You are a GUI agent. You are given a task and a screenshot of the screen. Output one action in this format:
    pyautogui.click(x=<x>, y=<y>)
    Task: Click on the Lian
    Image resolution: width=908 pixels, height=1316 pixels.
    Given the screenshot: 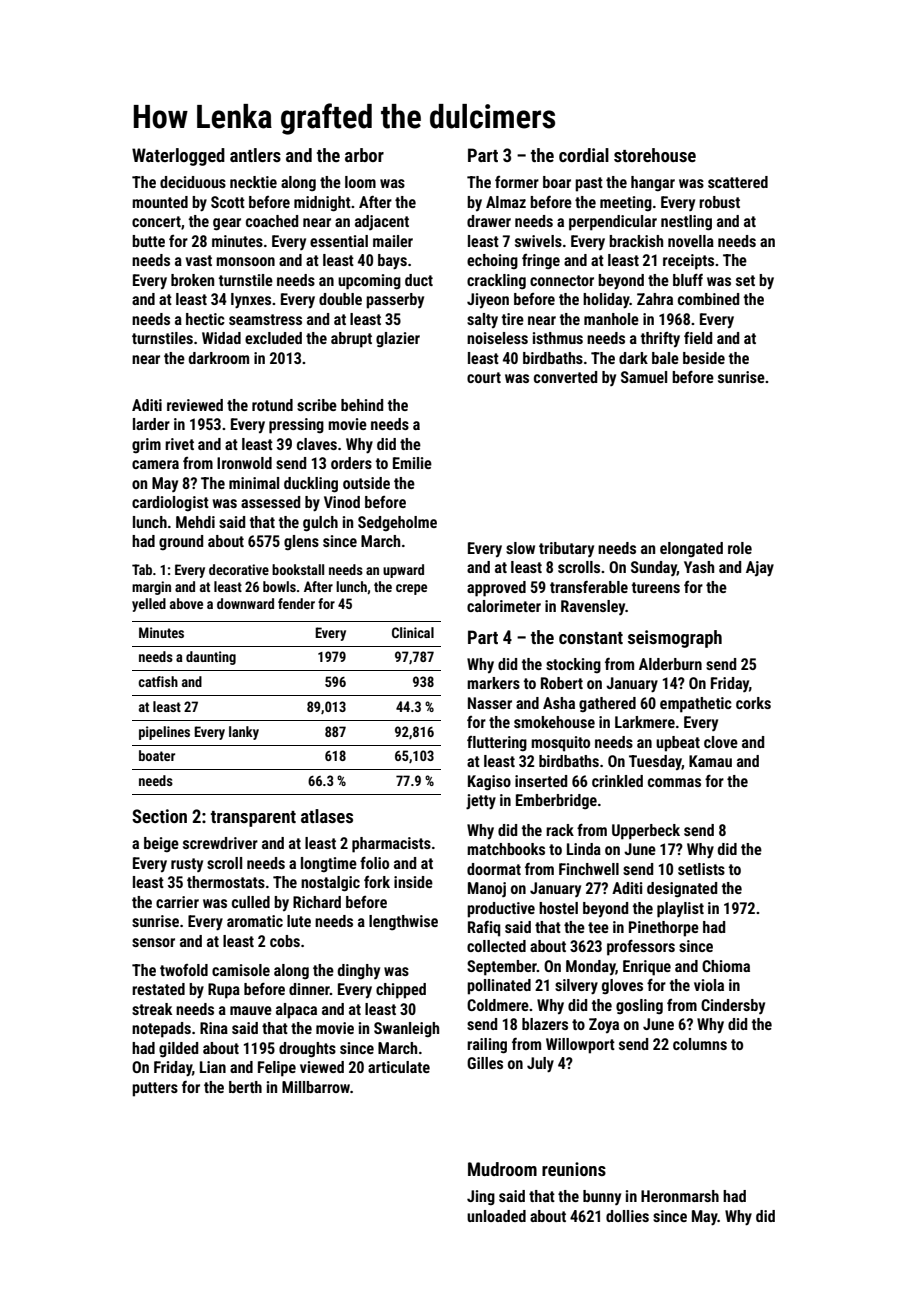 What is the action you would take?
    pyautogui.click(x=213, y=1067)
